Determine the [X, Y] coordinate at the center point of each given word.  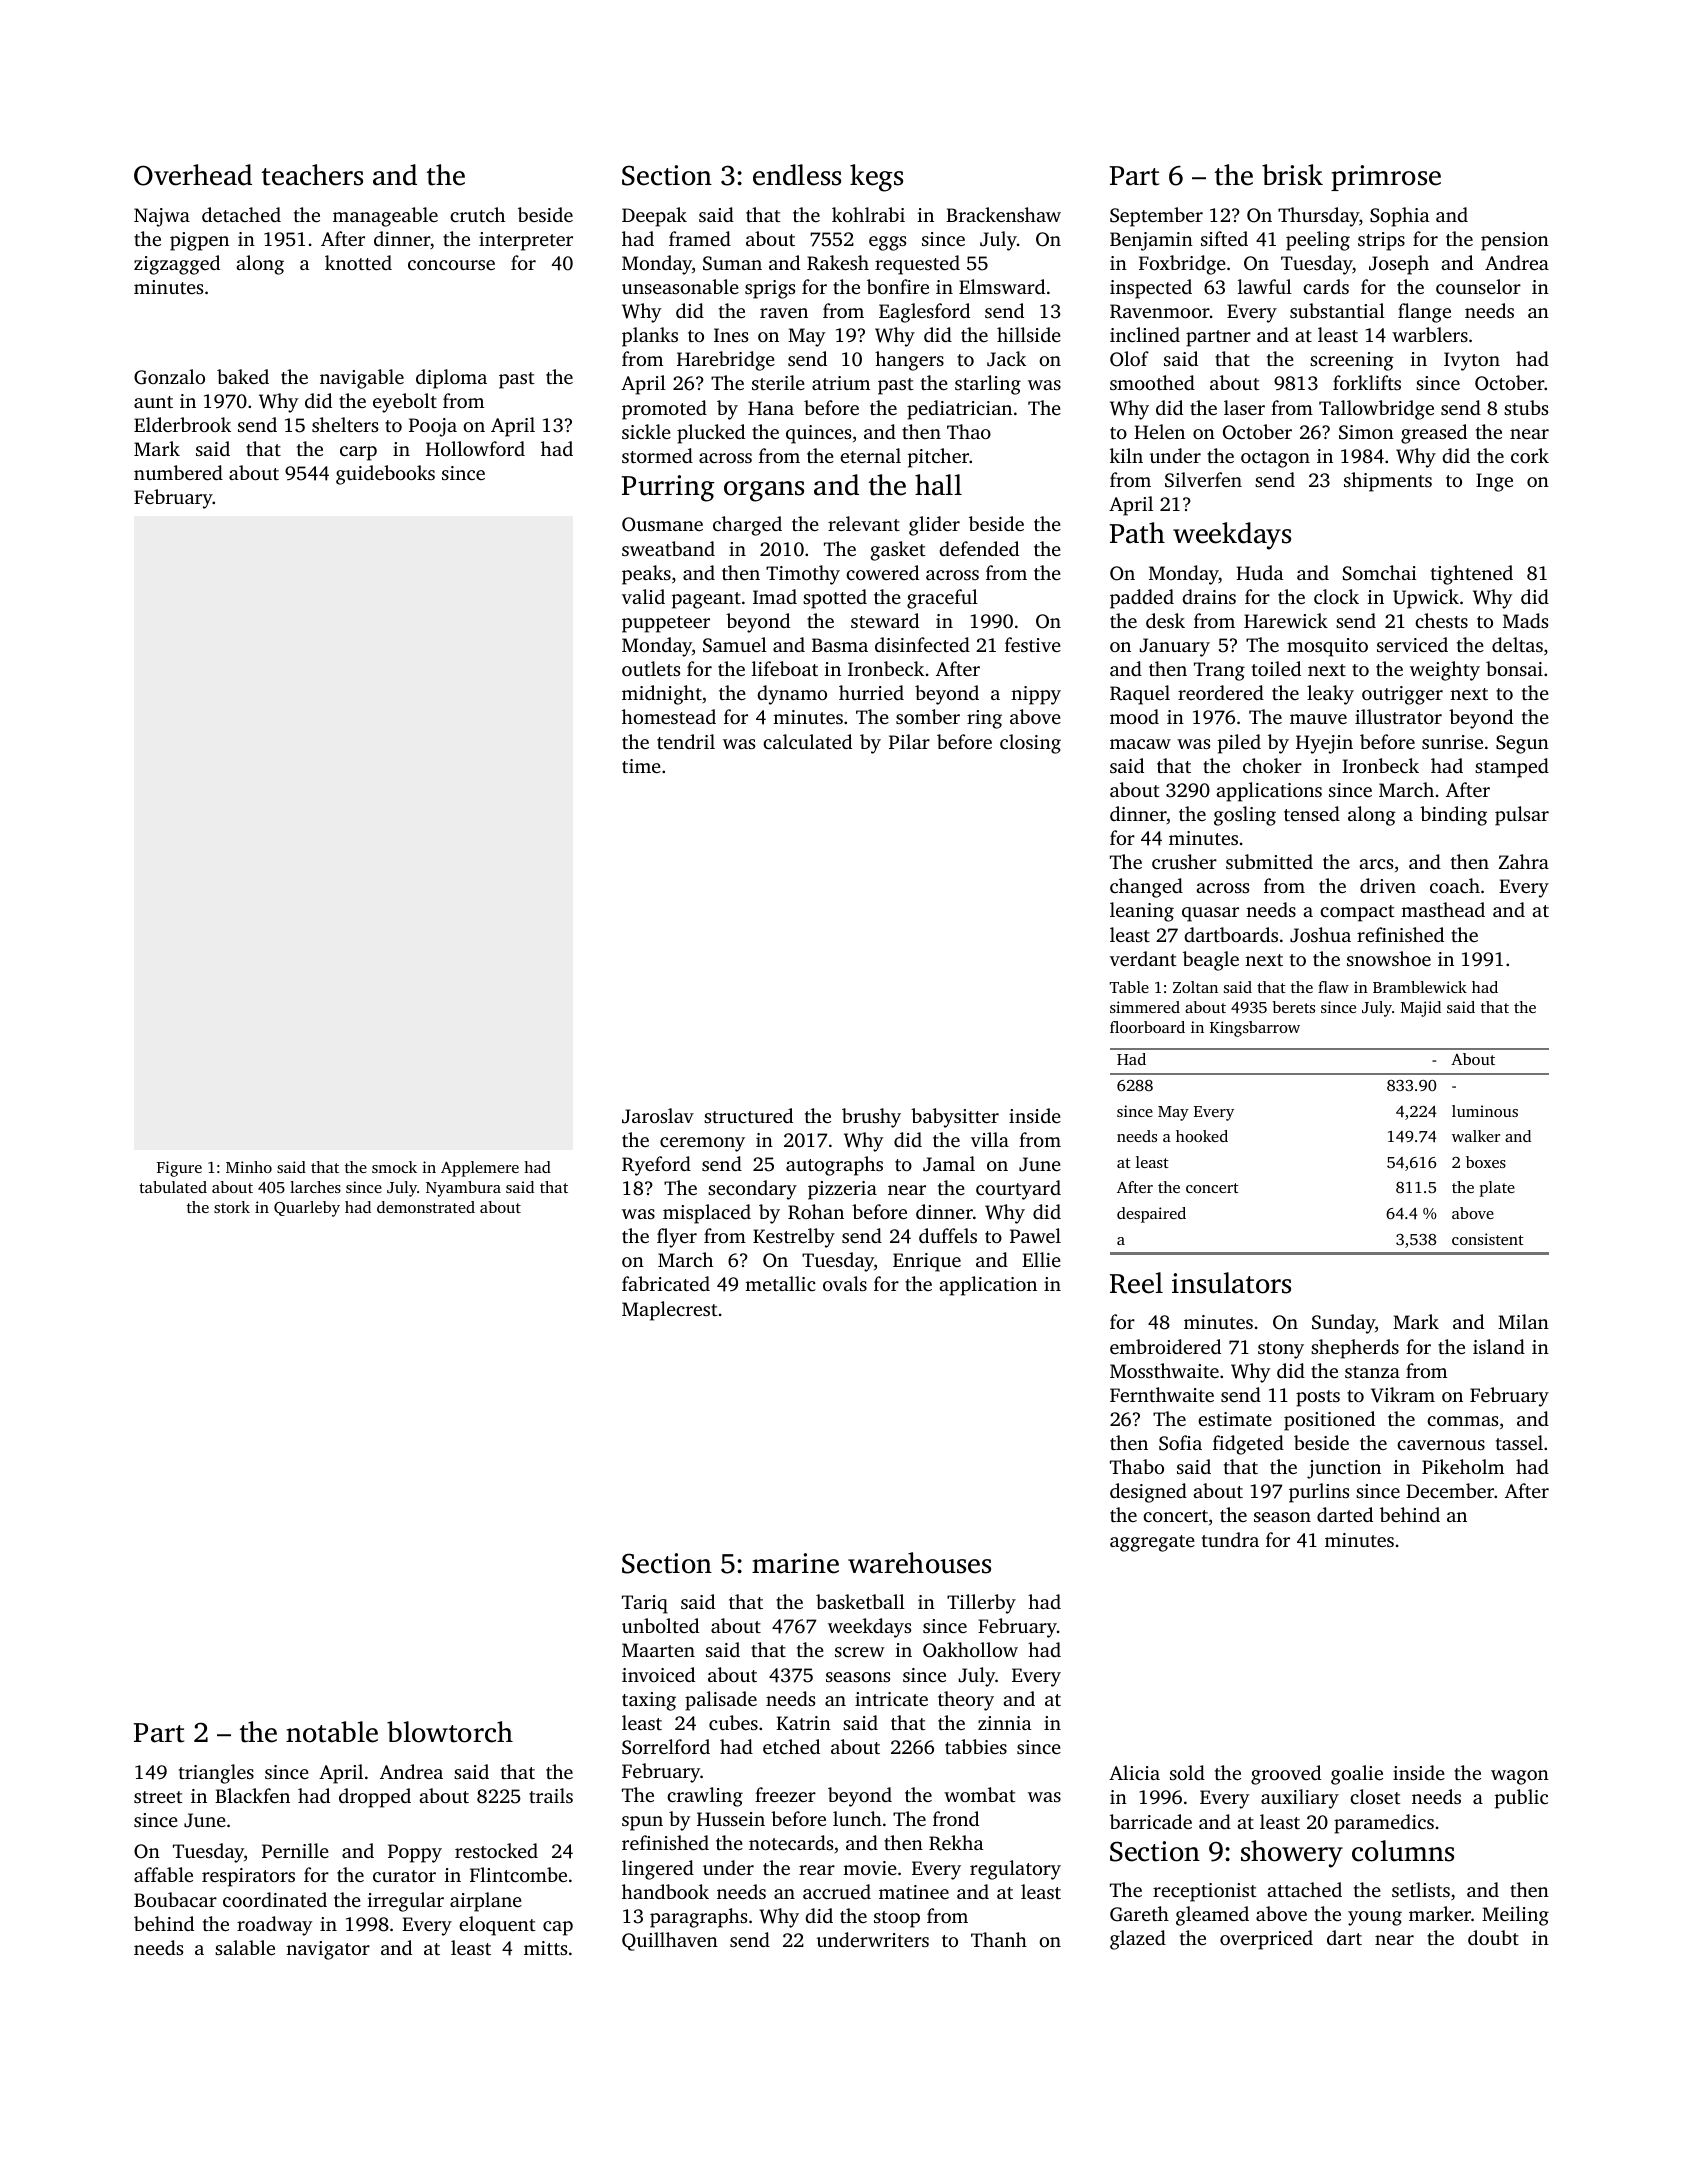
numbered [178, 472]
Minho [249, 1167]
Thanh [999, 1939]
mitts [545, 1948]
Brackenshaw [1003, 214]
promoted [664, 410]
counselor [1478, 286]
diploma [451, 379]
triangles [216, 1774]
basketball [860, 1601]
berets [1294, 1007]
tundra [1230, 1539]
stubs [1526, 407]
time [641, 766]
